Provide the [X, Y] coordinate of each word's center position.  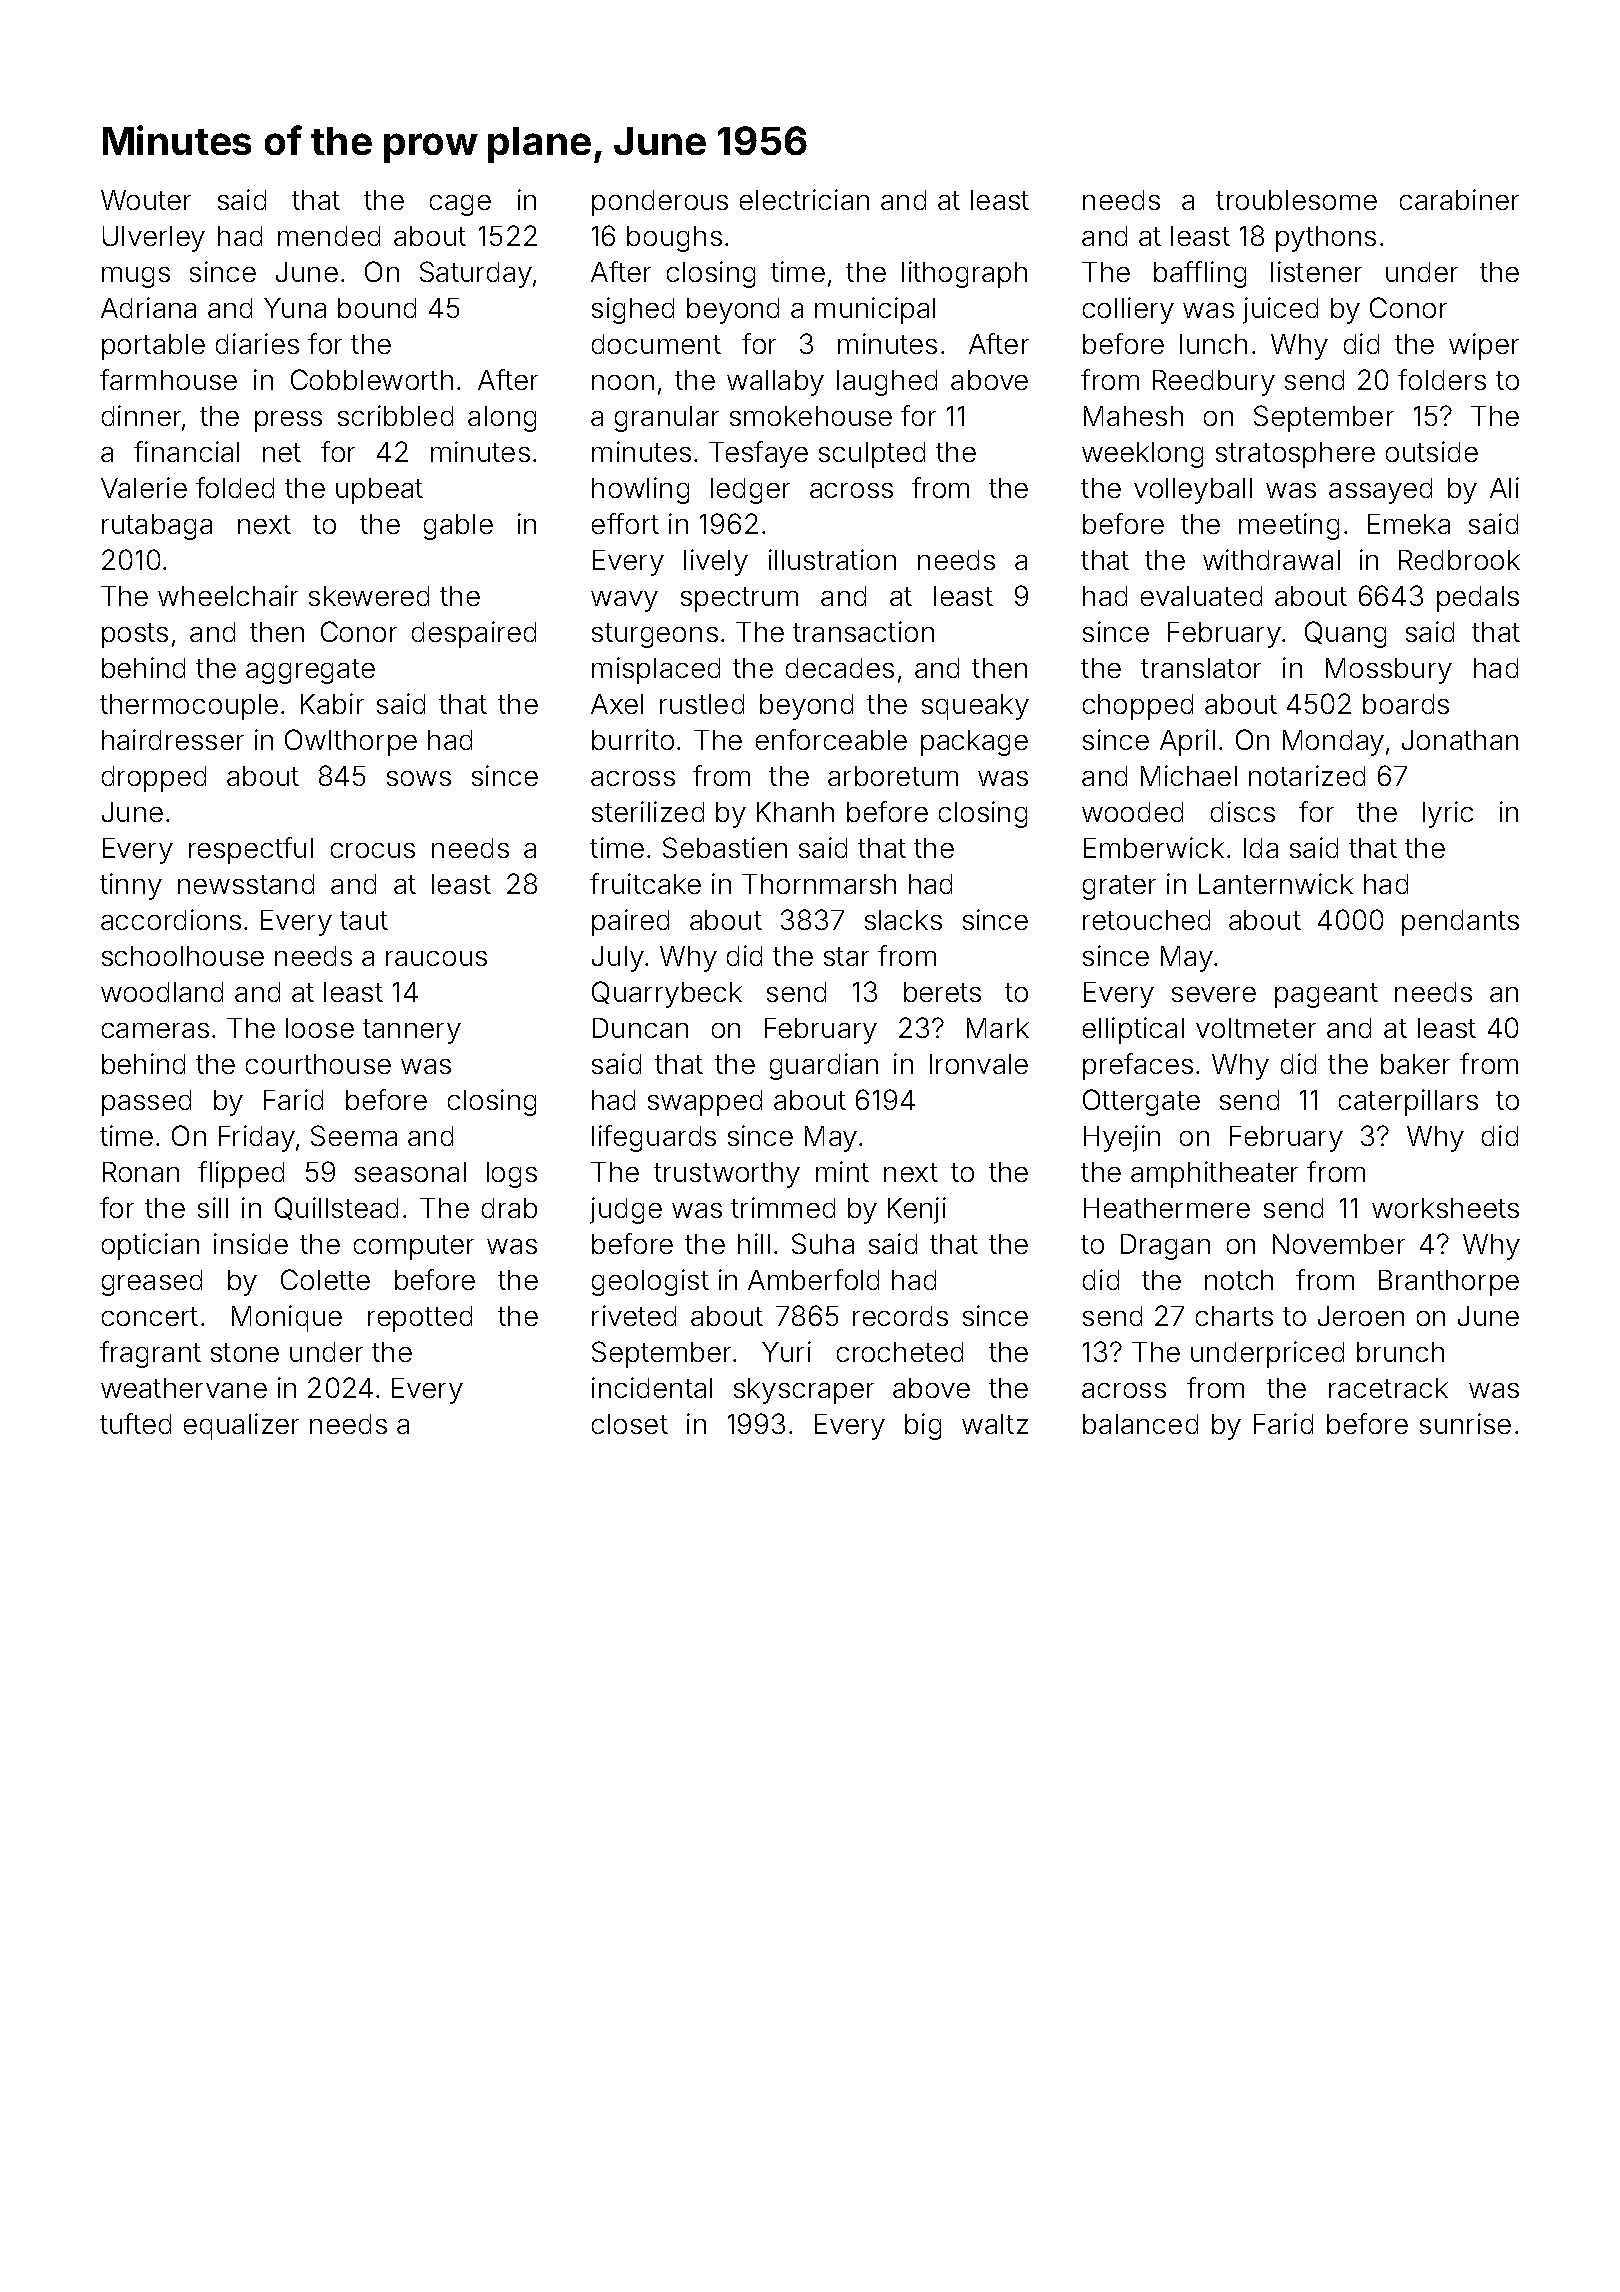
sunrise [1465, 1423]
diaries [257, 343]
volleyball [1193, 491]
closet [630, 1424]
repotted [420, 1319]
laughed [887, 383]
